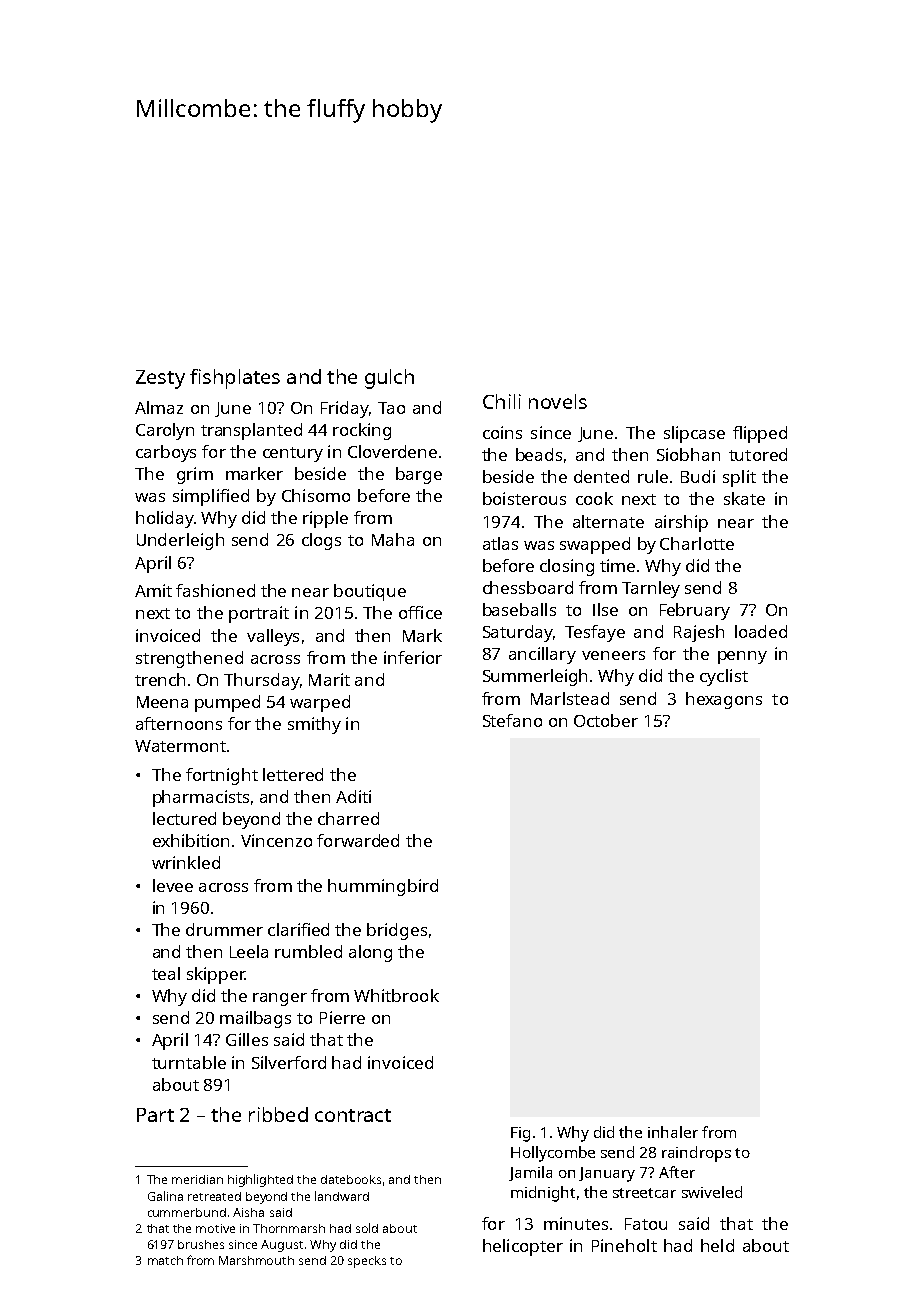  Describe the element at coordinates (235, 379) in the document. I see `fishplates` at that location.
